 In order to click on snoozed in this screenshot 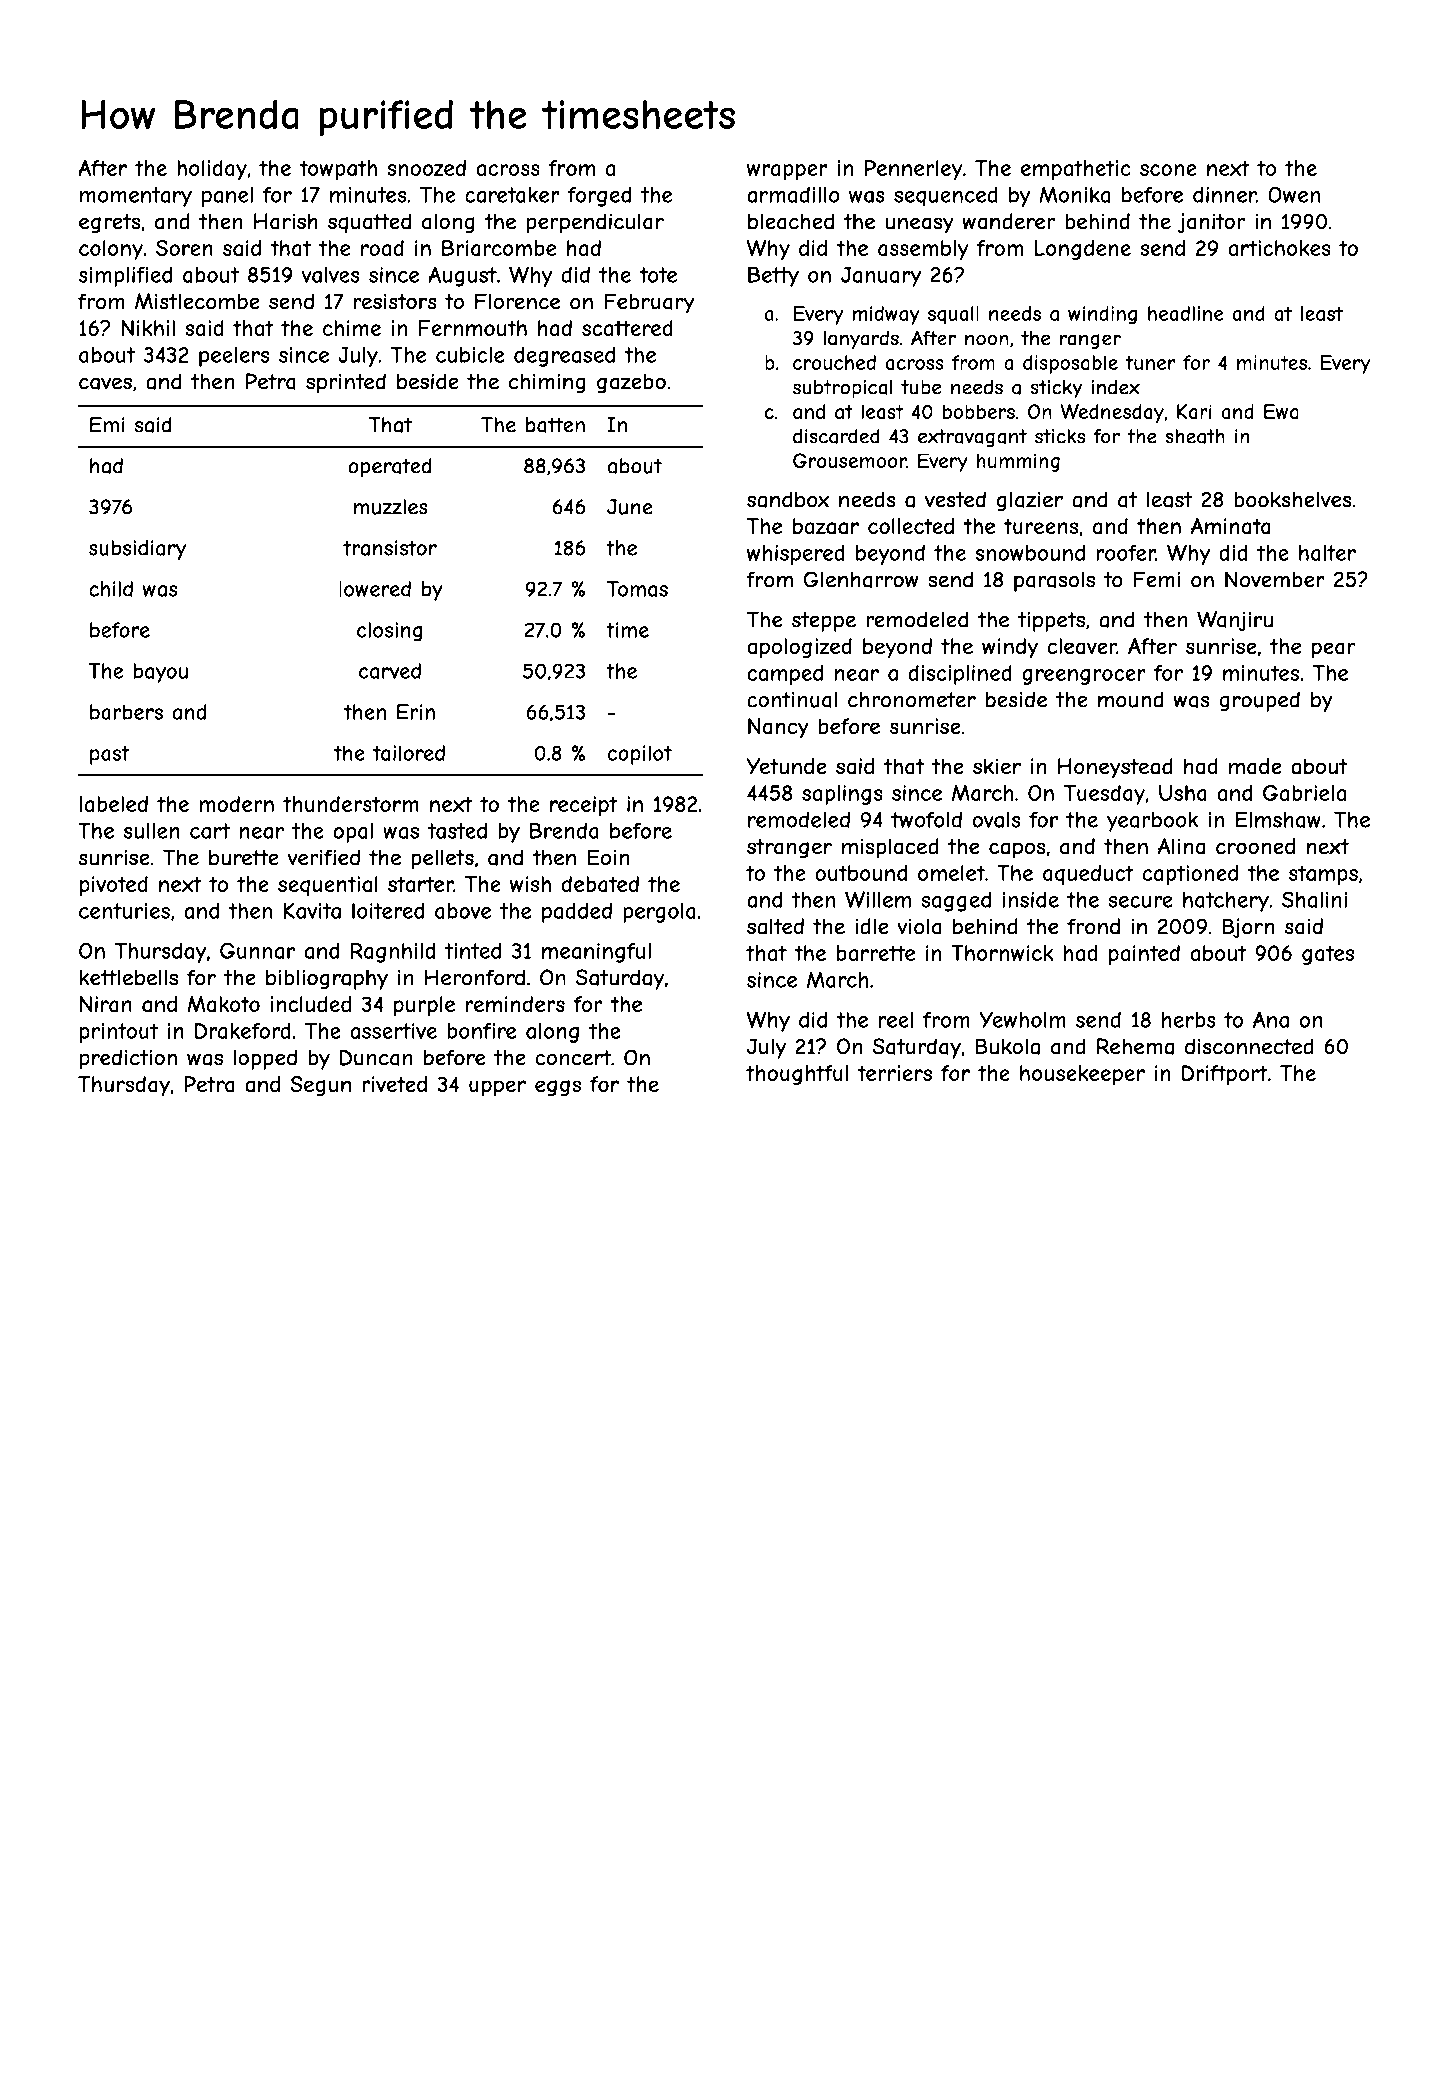, I will do `click(426, 168)`.
